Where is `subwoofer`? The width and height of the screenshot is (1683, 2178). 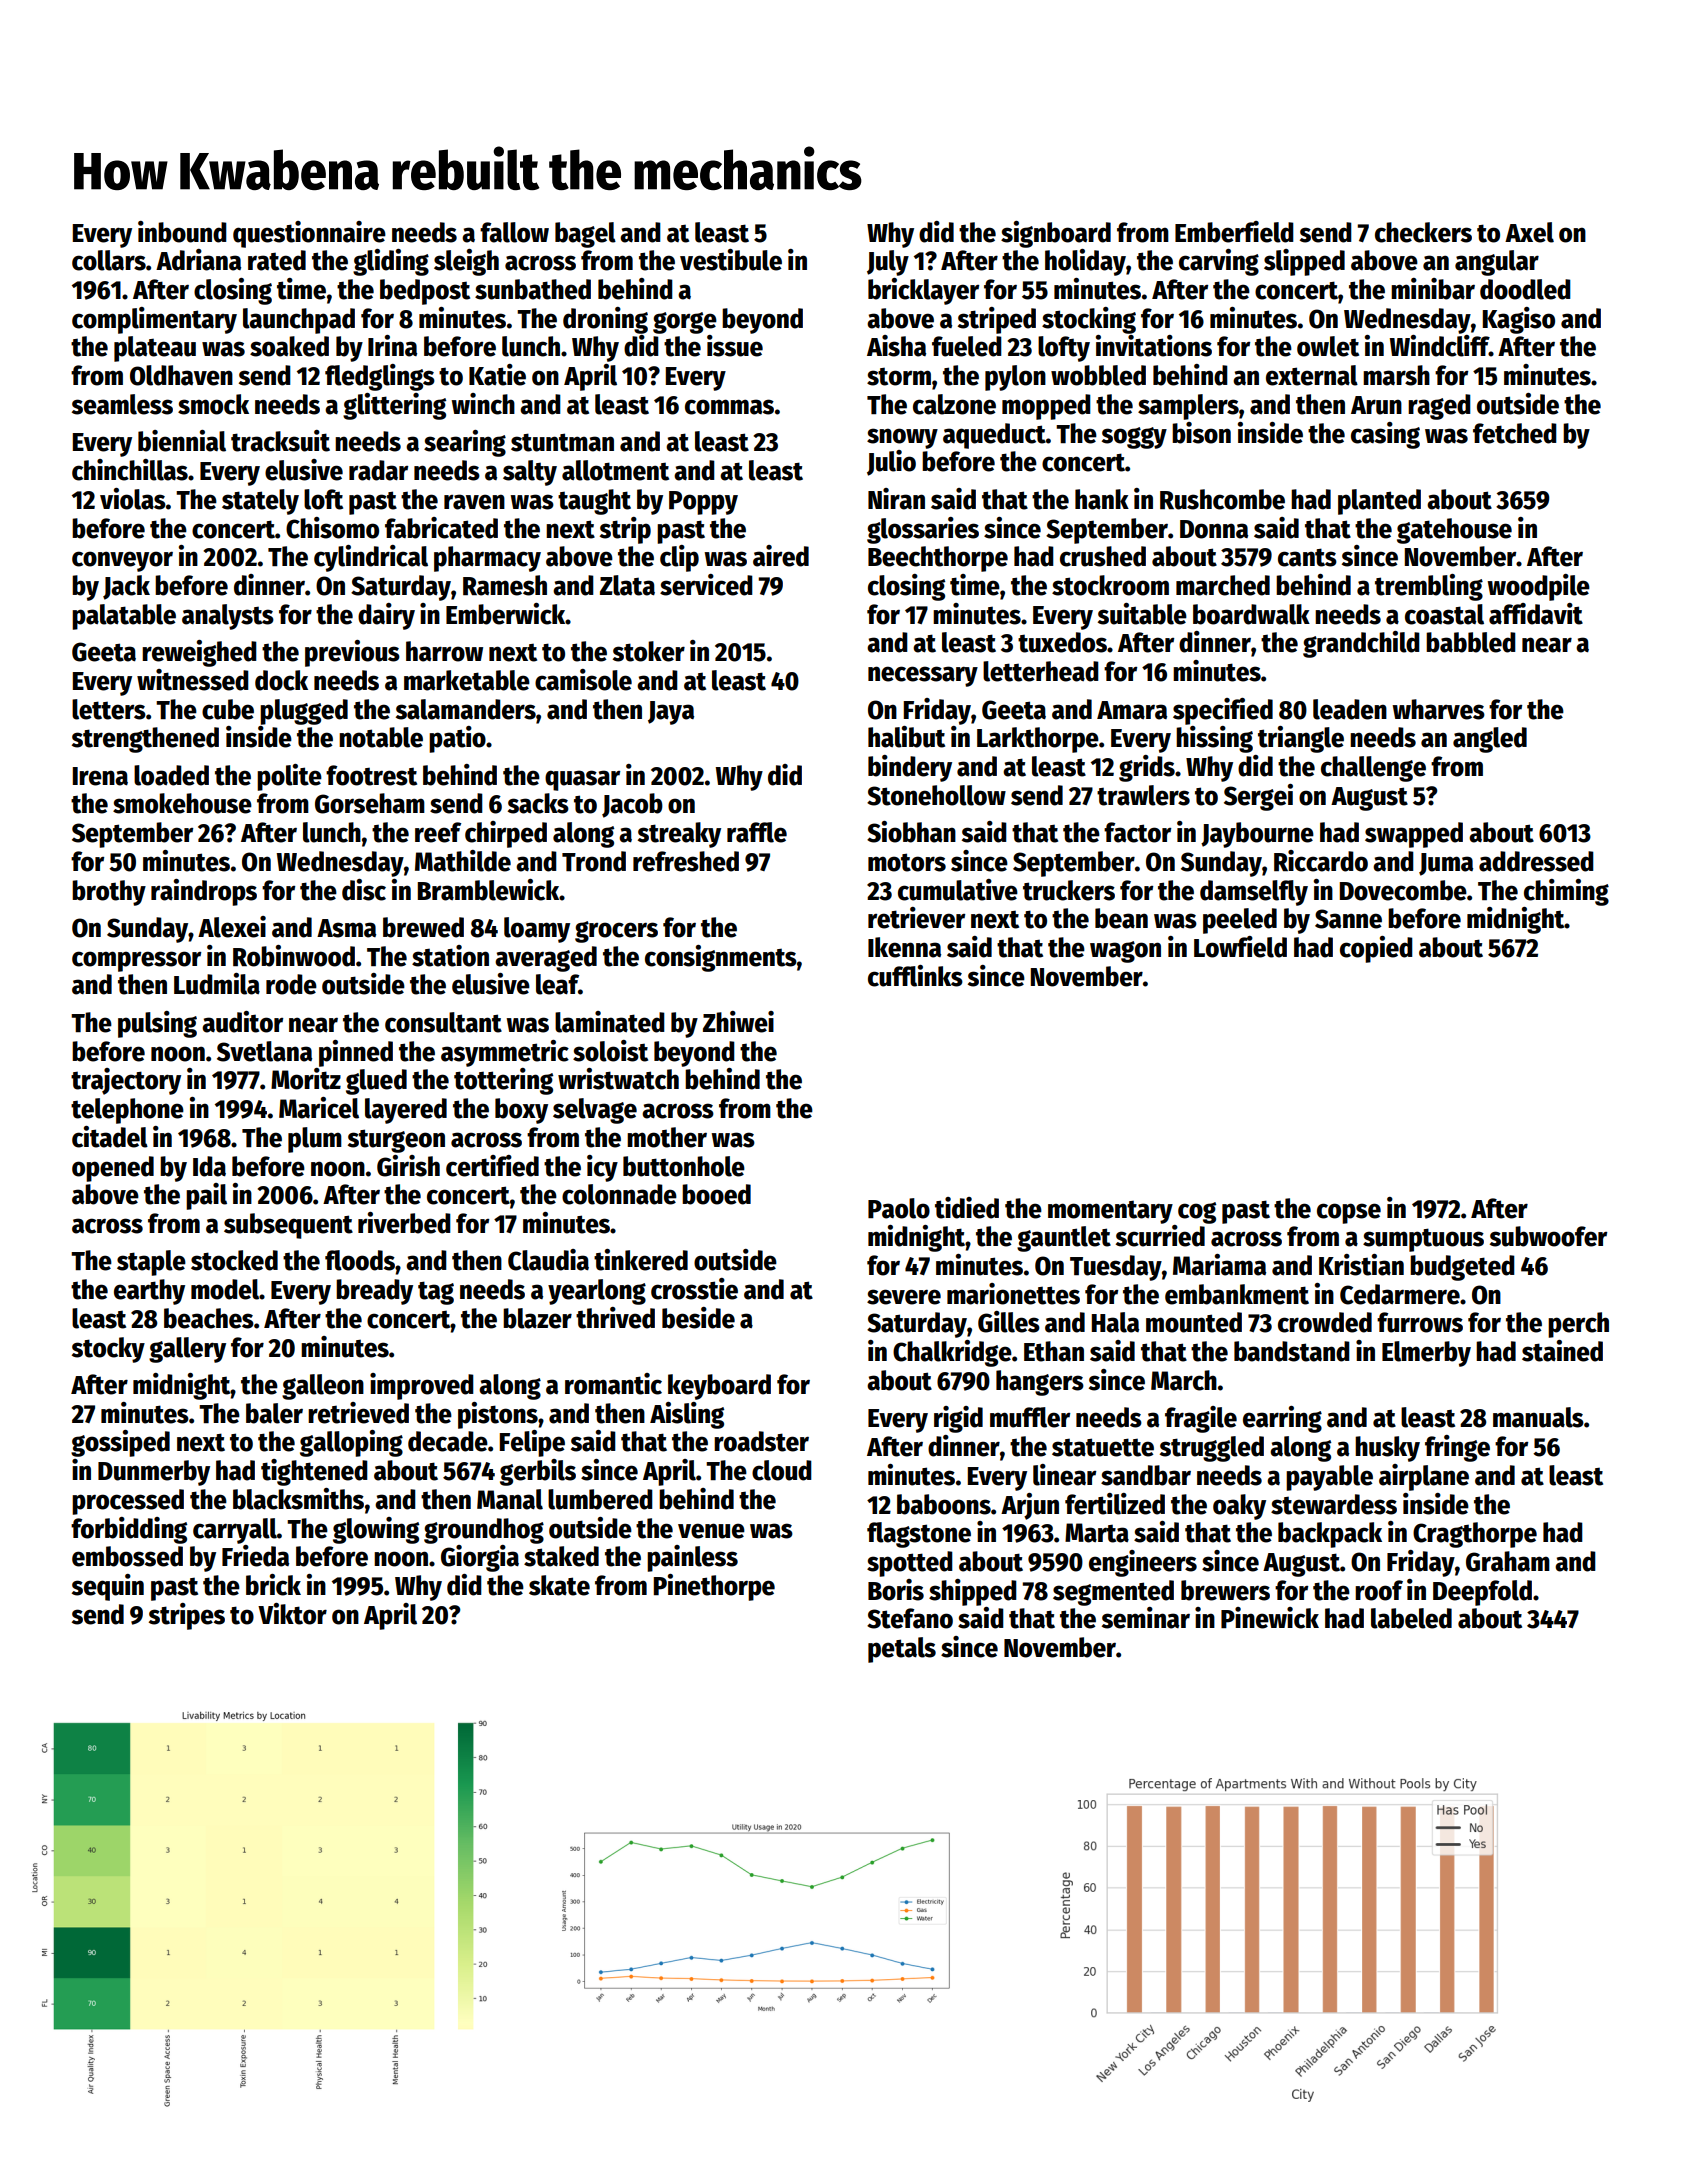 subwoofer is located at coordinates (1548, 1236).
